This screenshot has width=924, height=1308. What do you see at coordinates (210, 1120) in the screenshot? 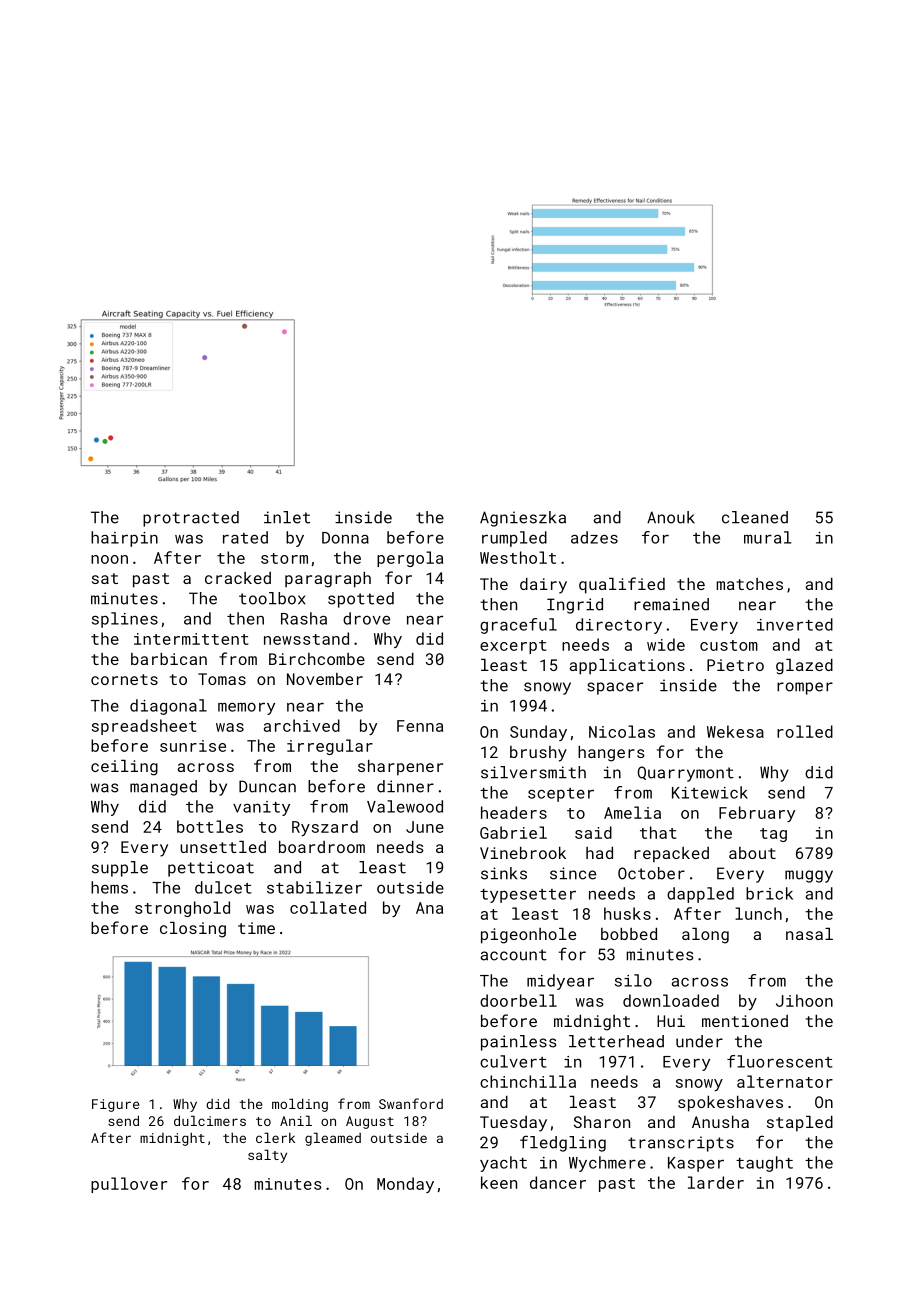
I see `dulcimers` at bounding box center [210, 1120].
